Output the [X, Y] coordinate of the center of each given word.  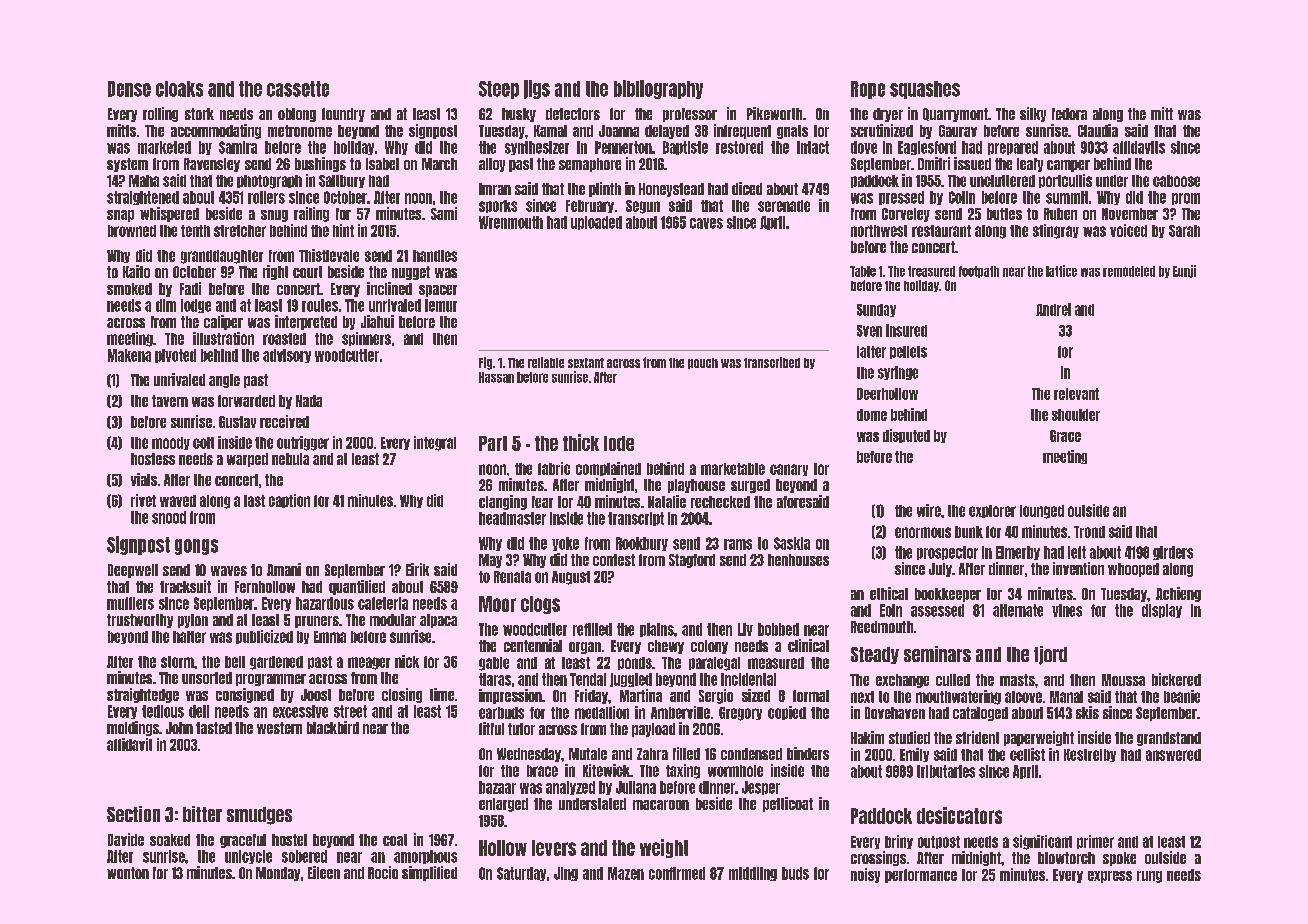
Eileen [324, 872]
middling [753, 874]
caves [706, 223]
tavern [170, 401]
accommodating [216, 131]
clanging [503, 502]
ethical [889, 593]
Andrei [1053, 309]
